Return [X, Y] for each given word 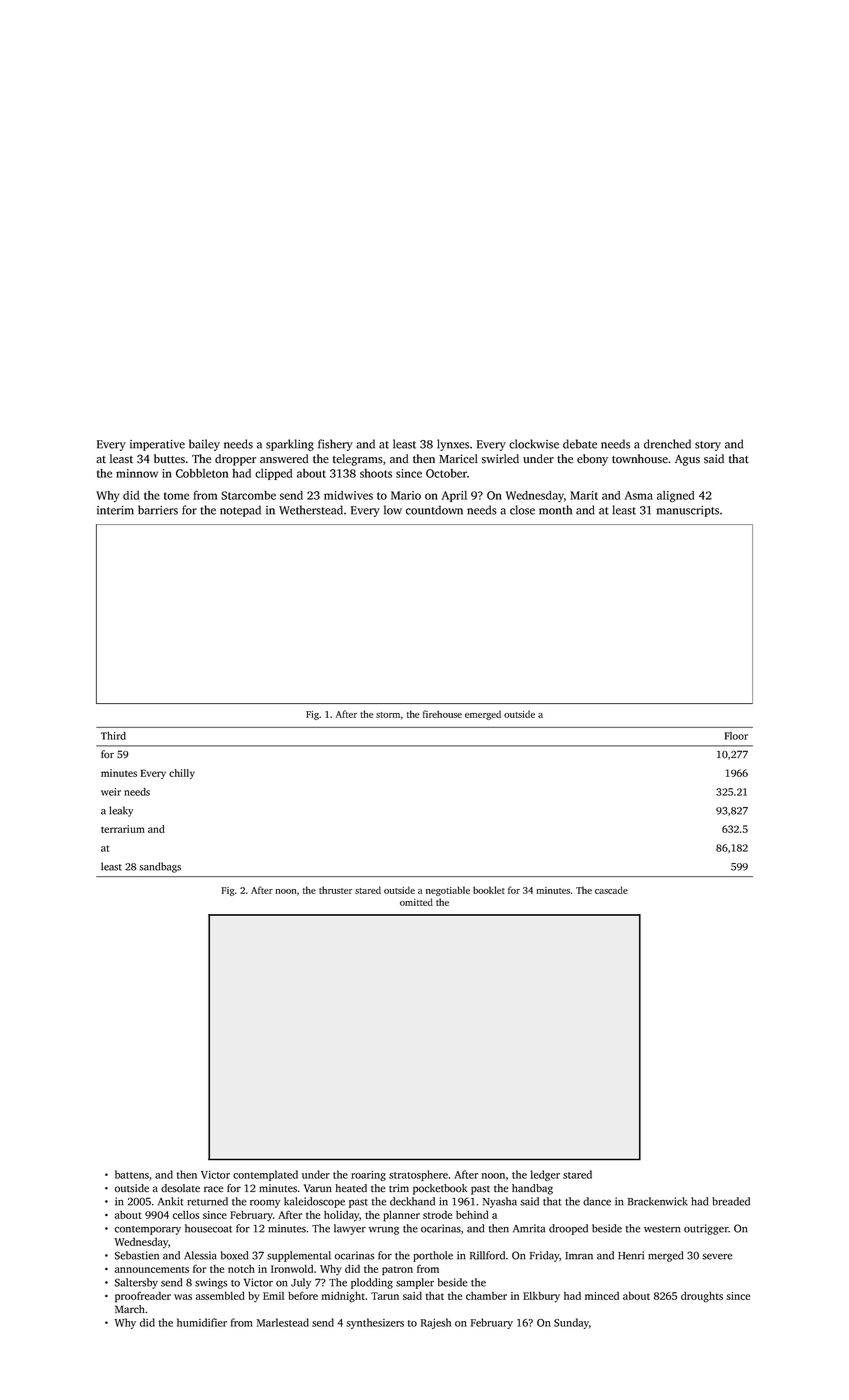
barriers [158, 510]
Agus [687, 460]
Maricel [458, 459]
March [130, 1309]
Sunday [571, 1323]
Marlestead [283, 1322]
